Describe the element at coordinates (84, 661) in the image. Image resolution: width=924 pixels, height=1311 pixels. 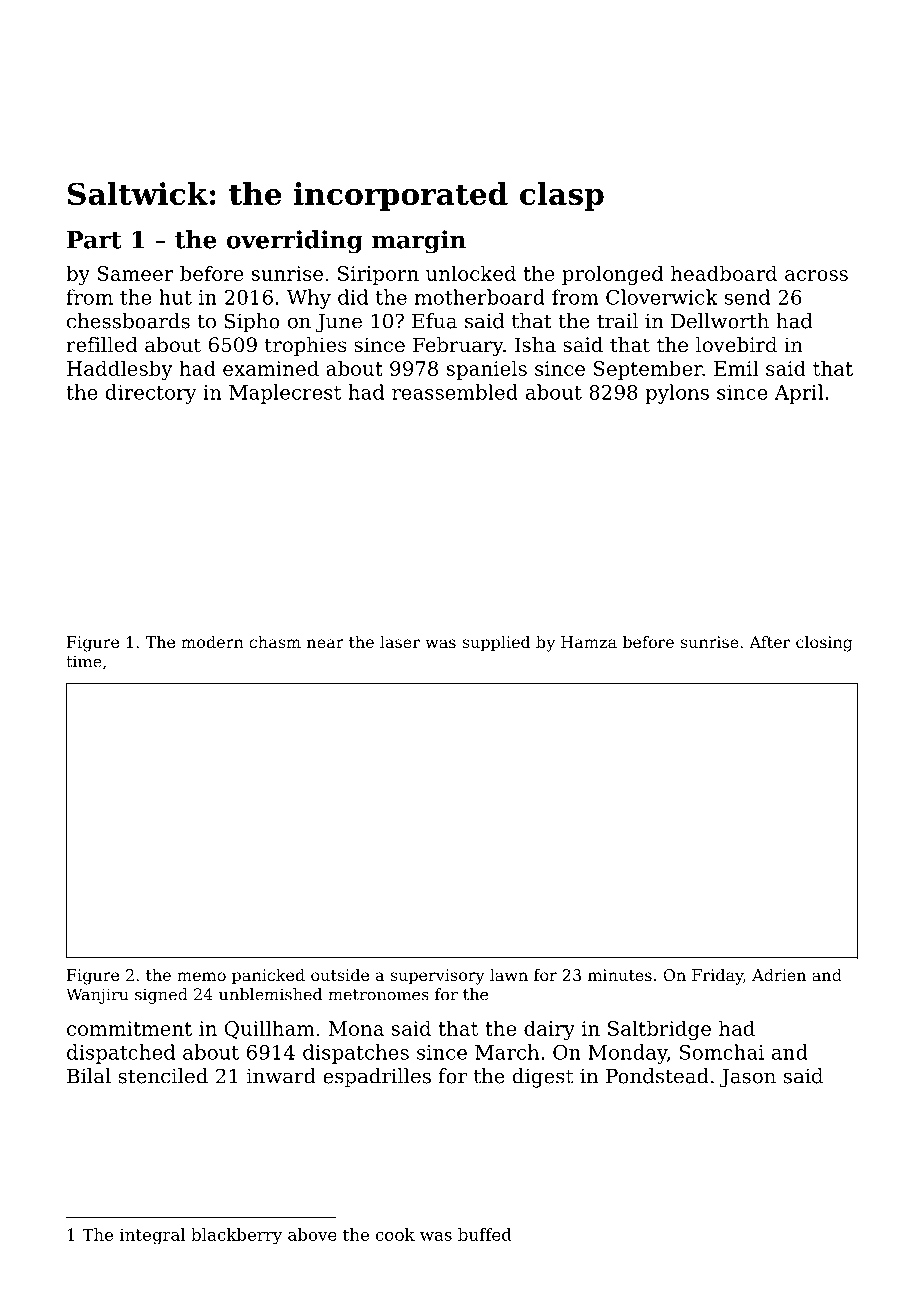
I see `time` at that location.
